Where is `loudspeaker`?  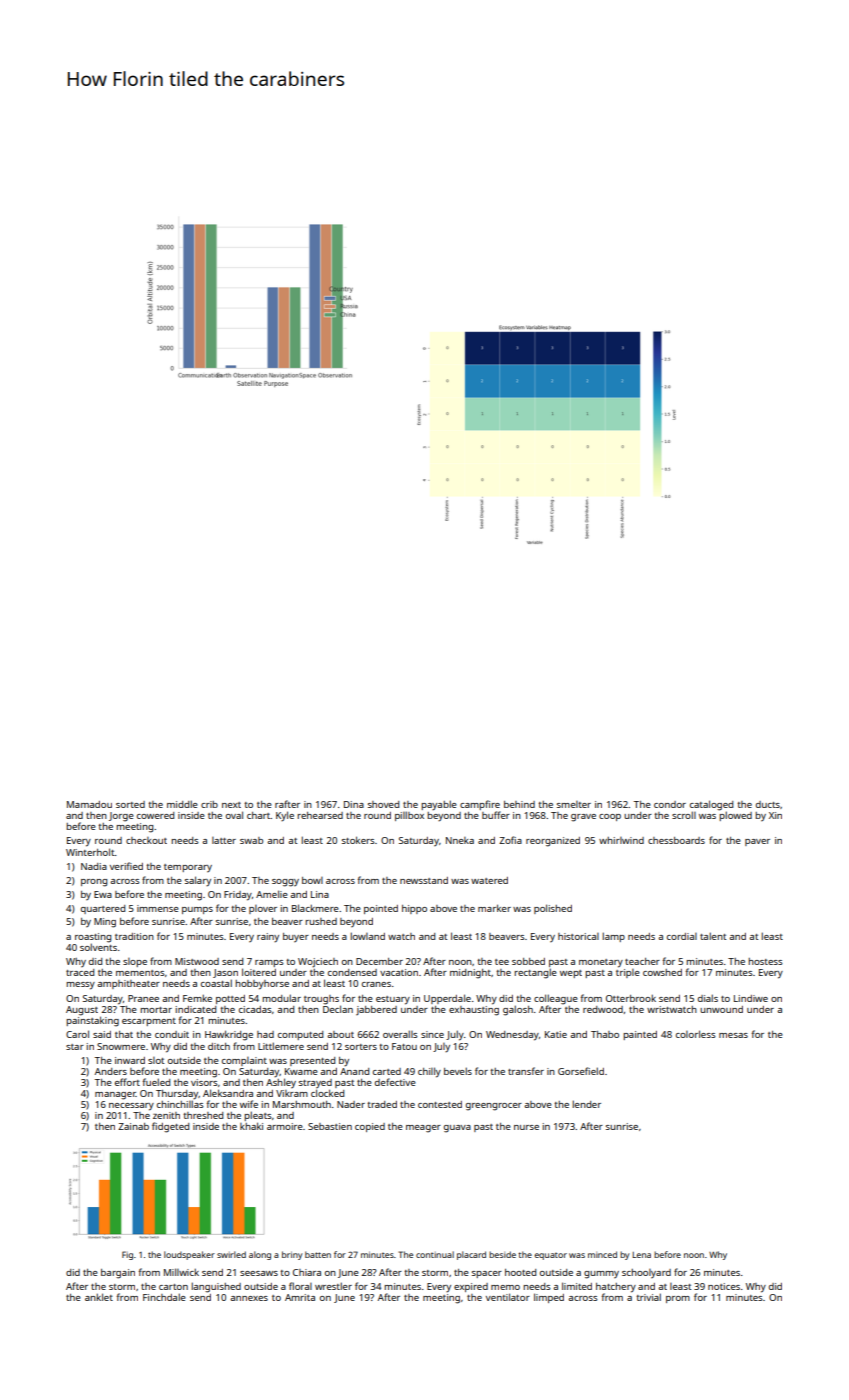 loudspeaker is located at coordinates (189, 1255).
